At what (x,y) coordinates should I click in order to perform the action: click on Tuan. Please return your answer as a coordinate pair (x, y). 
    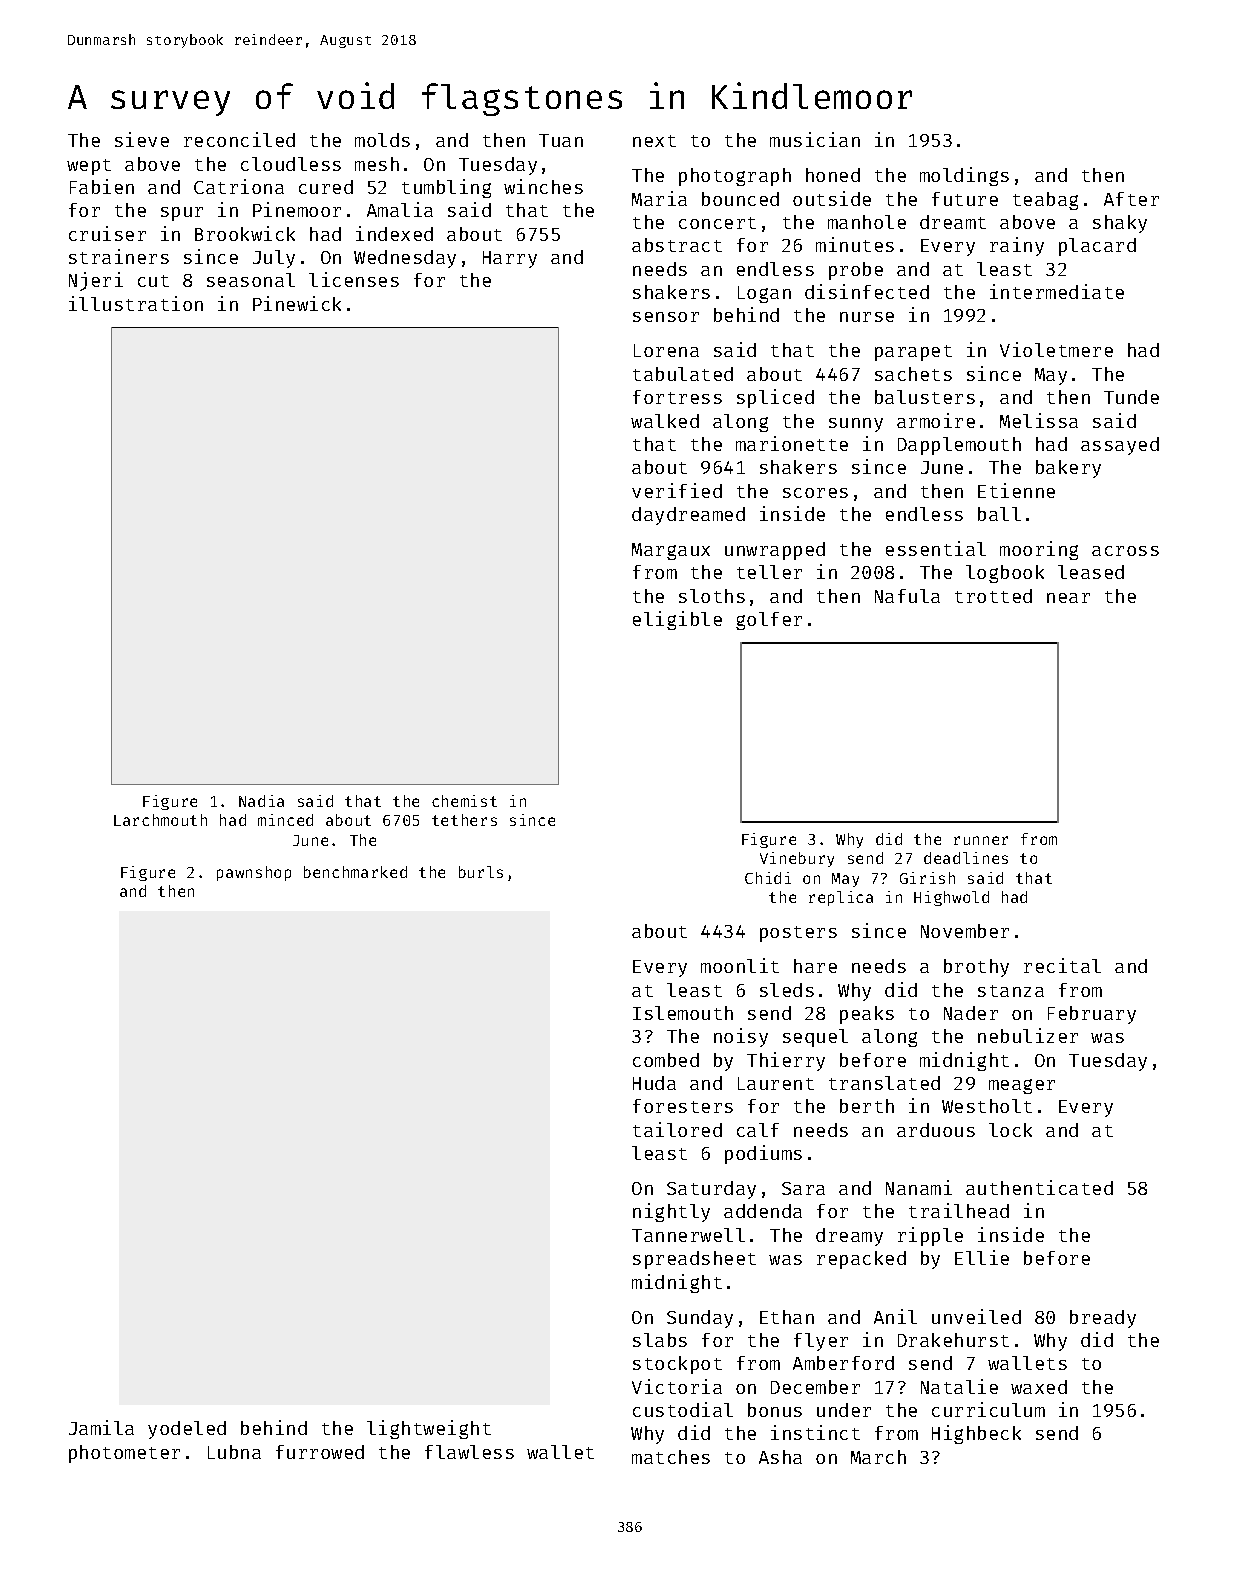
    Looking at the image, I should click on (561, 140).
